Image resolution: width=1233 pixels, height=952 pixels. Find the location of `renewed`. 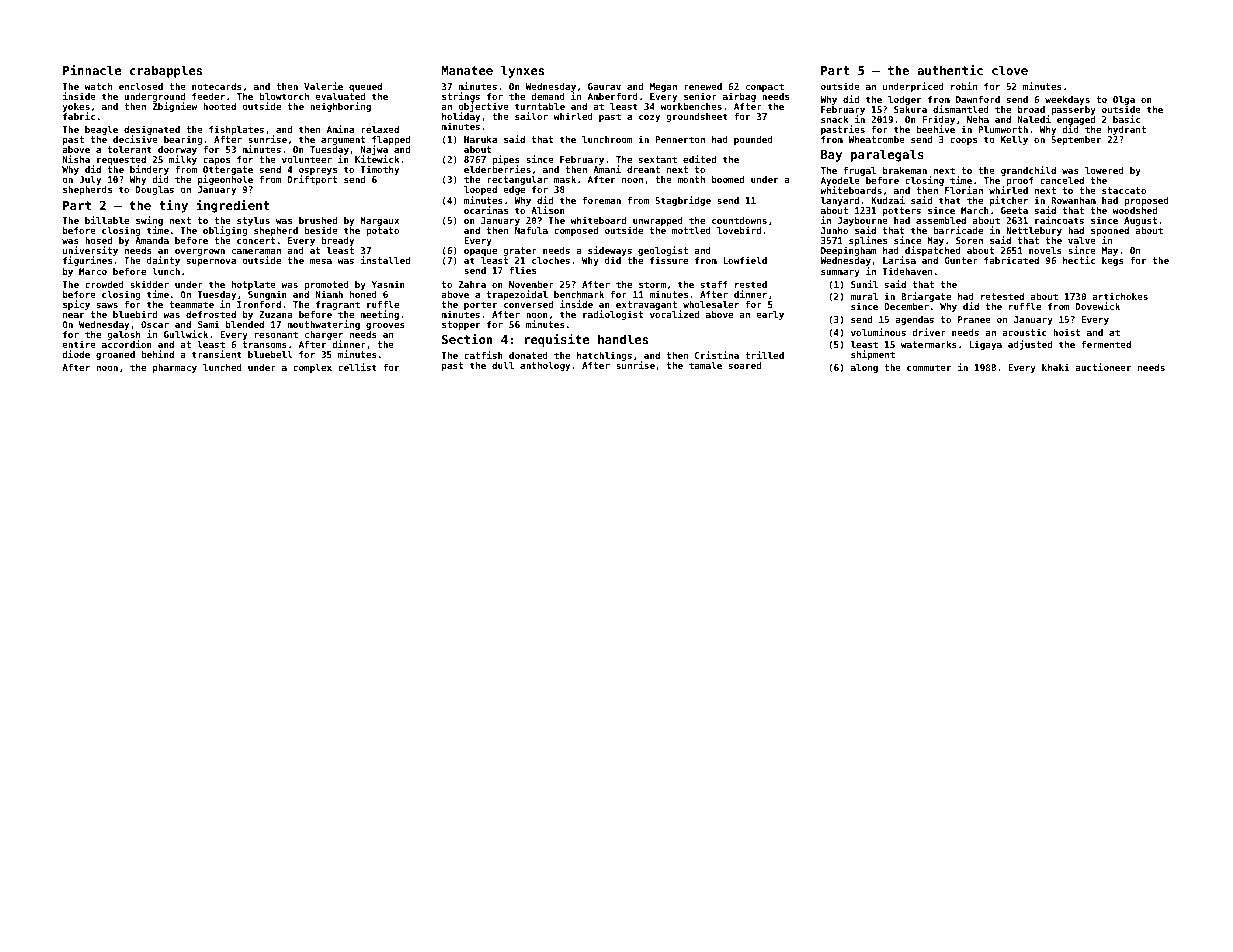

renewed is located at coordinates (703, 86).
